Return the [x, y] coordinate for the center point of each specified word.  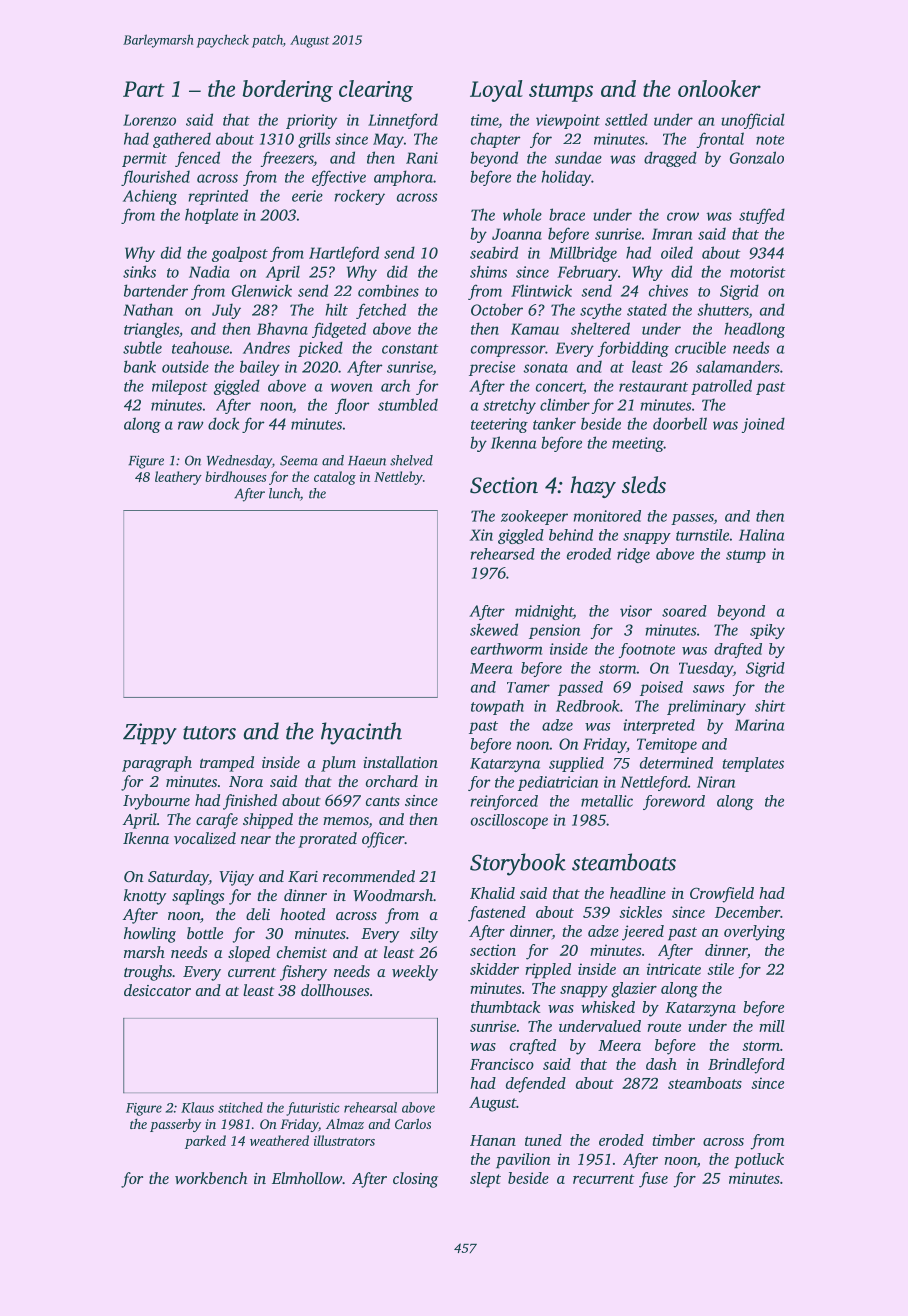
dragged [670, 159]
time [484, 120]
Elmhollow [307, 1178]
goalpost [240, 254]
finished [250, 802]
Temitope [667, 745]
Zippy [150, 734]
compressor [508, 351]
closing [415, 1180]
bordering [287, 91]
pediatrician [558, 783]
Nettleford [654, 783]
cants [383, 801]
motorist [758, 272]
